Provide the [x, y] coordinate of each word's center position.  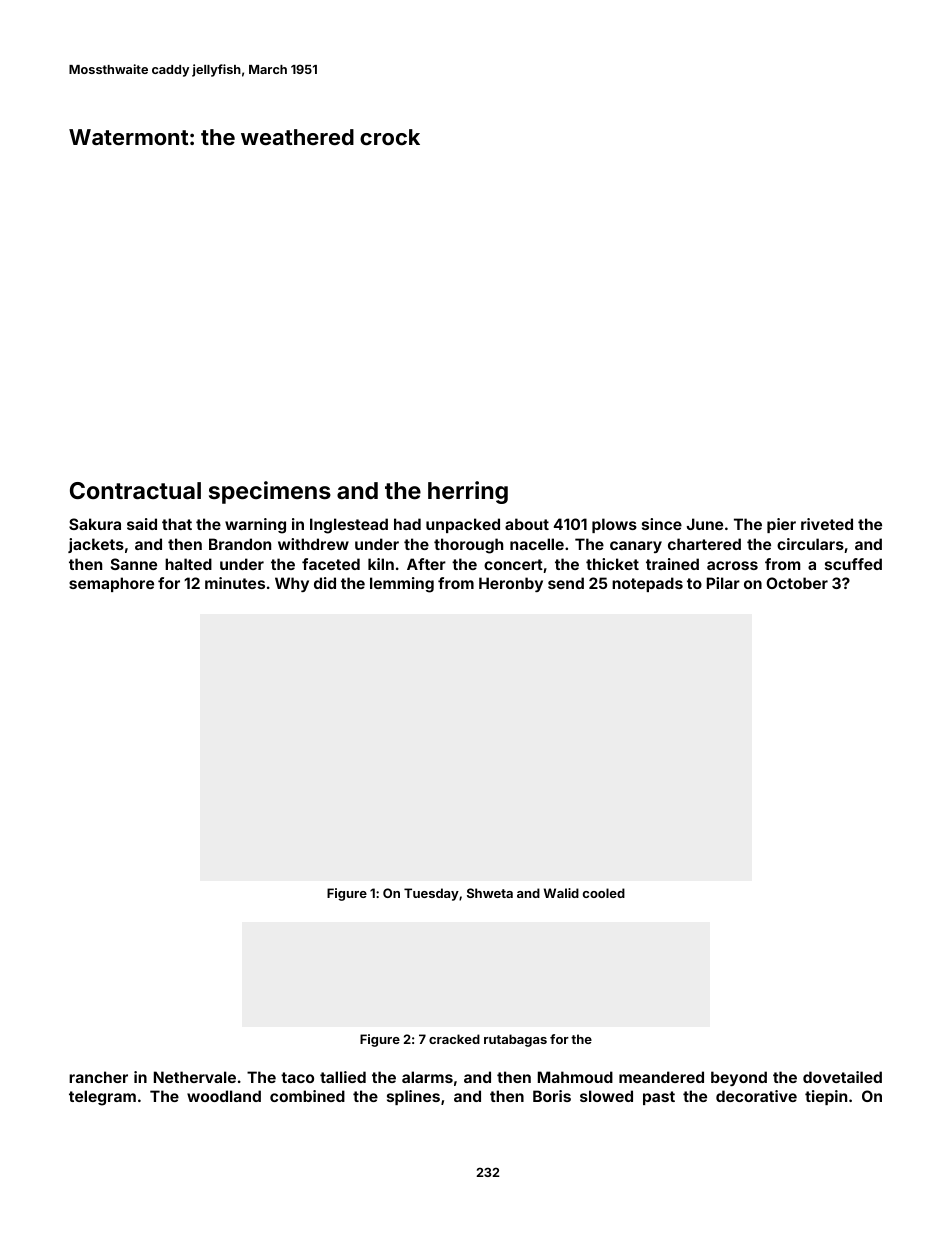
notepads [647, 584]
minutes [235, 583]
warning [255, 526]
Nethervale [195, 1077]
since [662, 524]
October [797, 583]
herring [468, 492]
